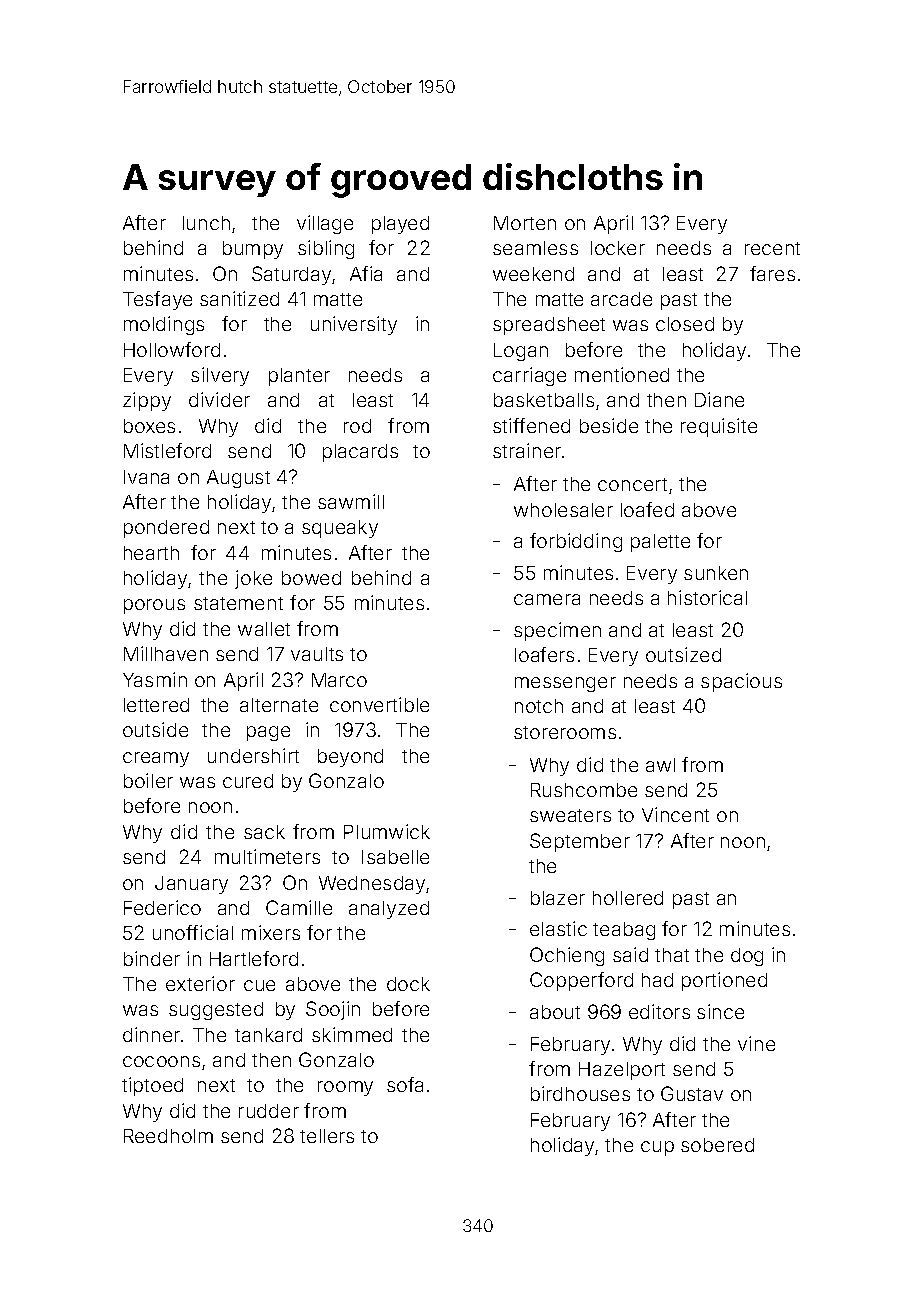  What do you see at coordinates (772, 248) in the screenshot?
I see `recent` at bounding box center [772, 248].
